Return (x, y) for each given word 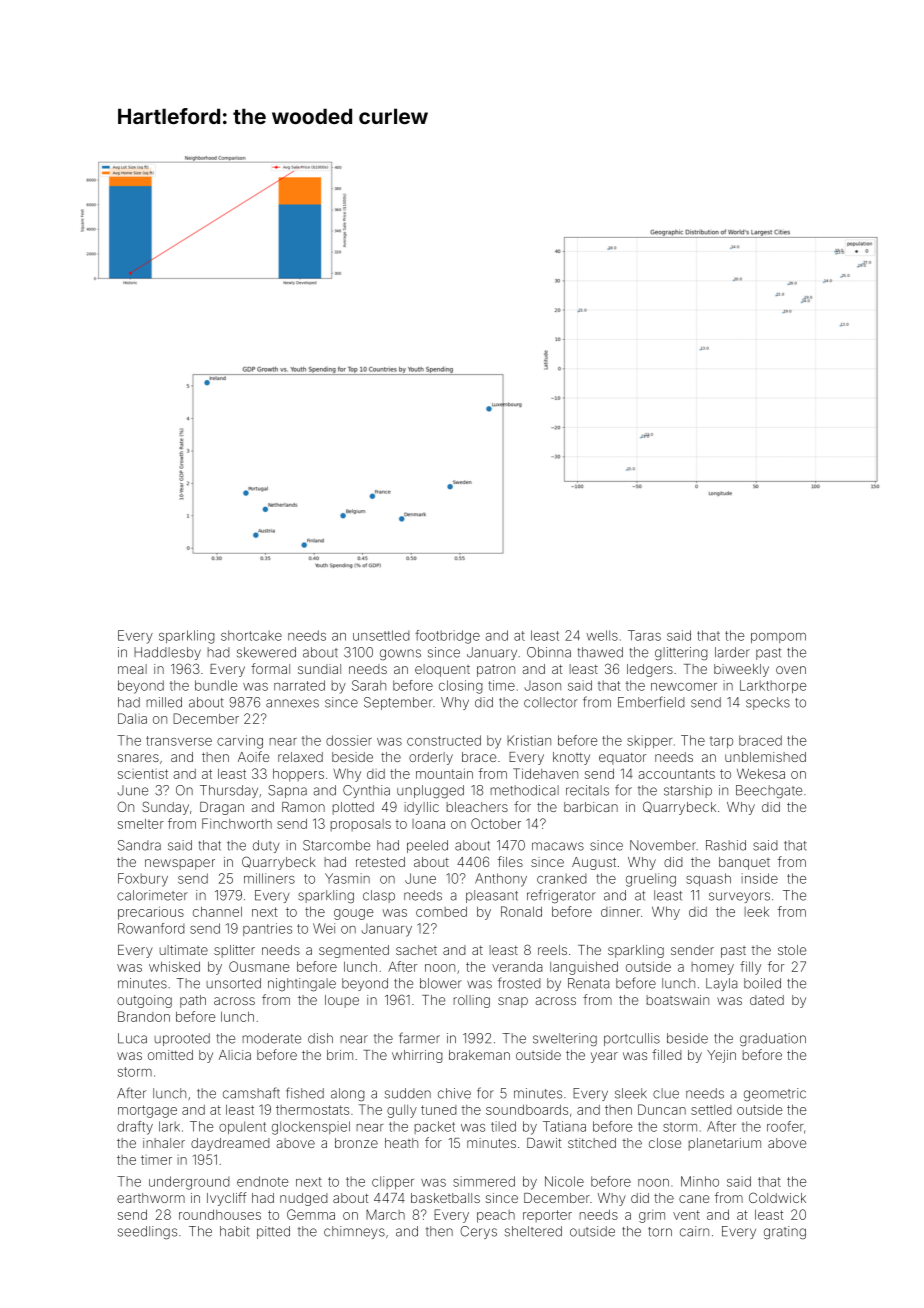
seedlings (147, 1233)
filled (667, 1054)
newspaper (180, 864)
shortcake (251, 635)
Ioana (428, 824)
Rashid (726, 845)
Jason (543, 686)
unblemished (765, 757)
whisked (174, 966)
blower (441, 983)
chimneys (354, 1232)
